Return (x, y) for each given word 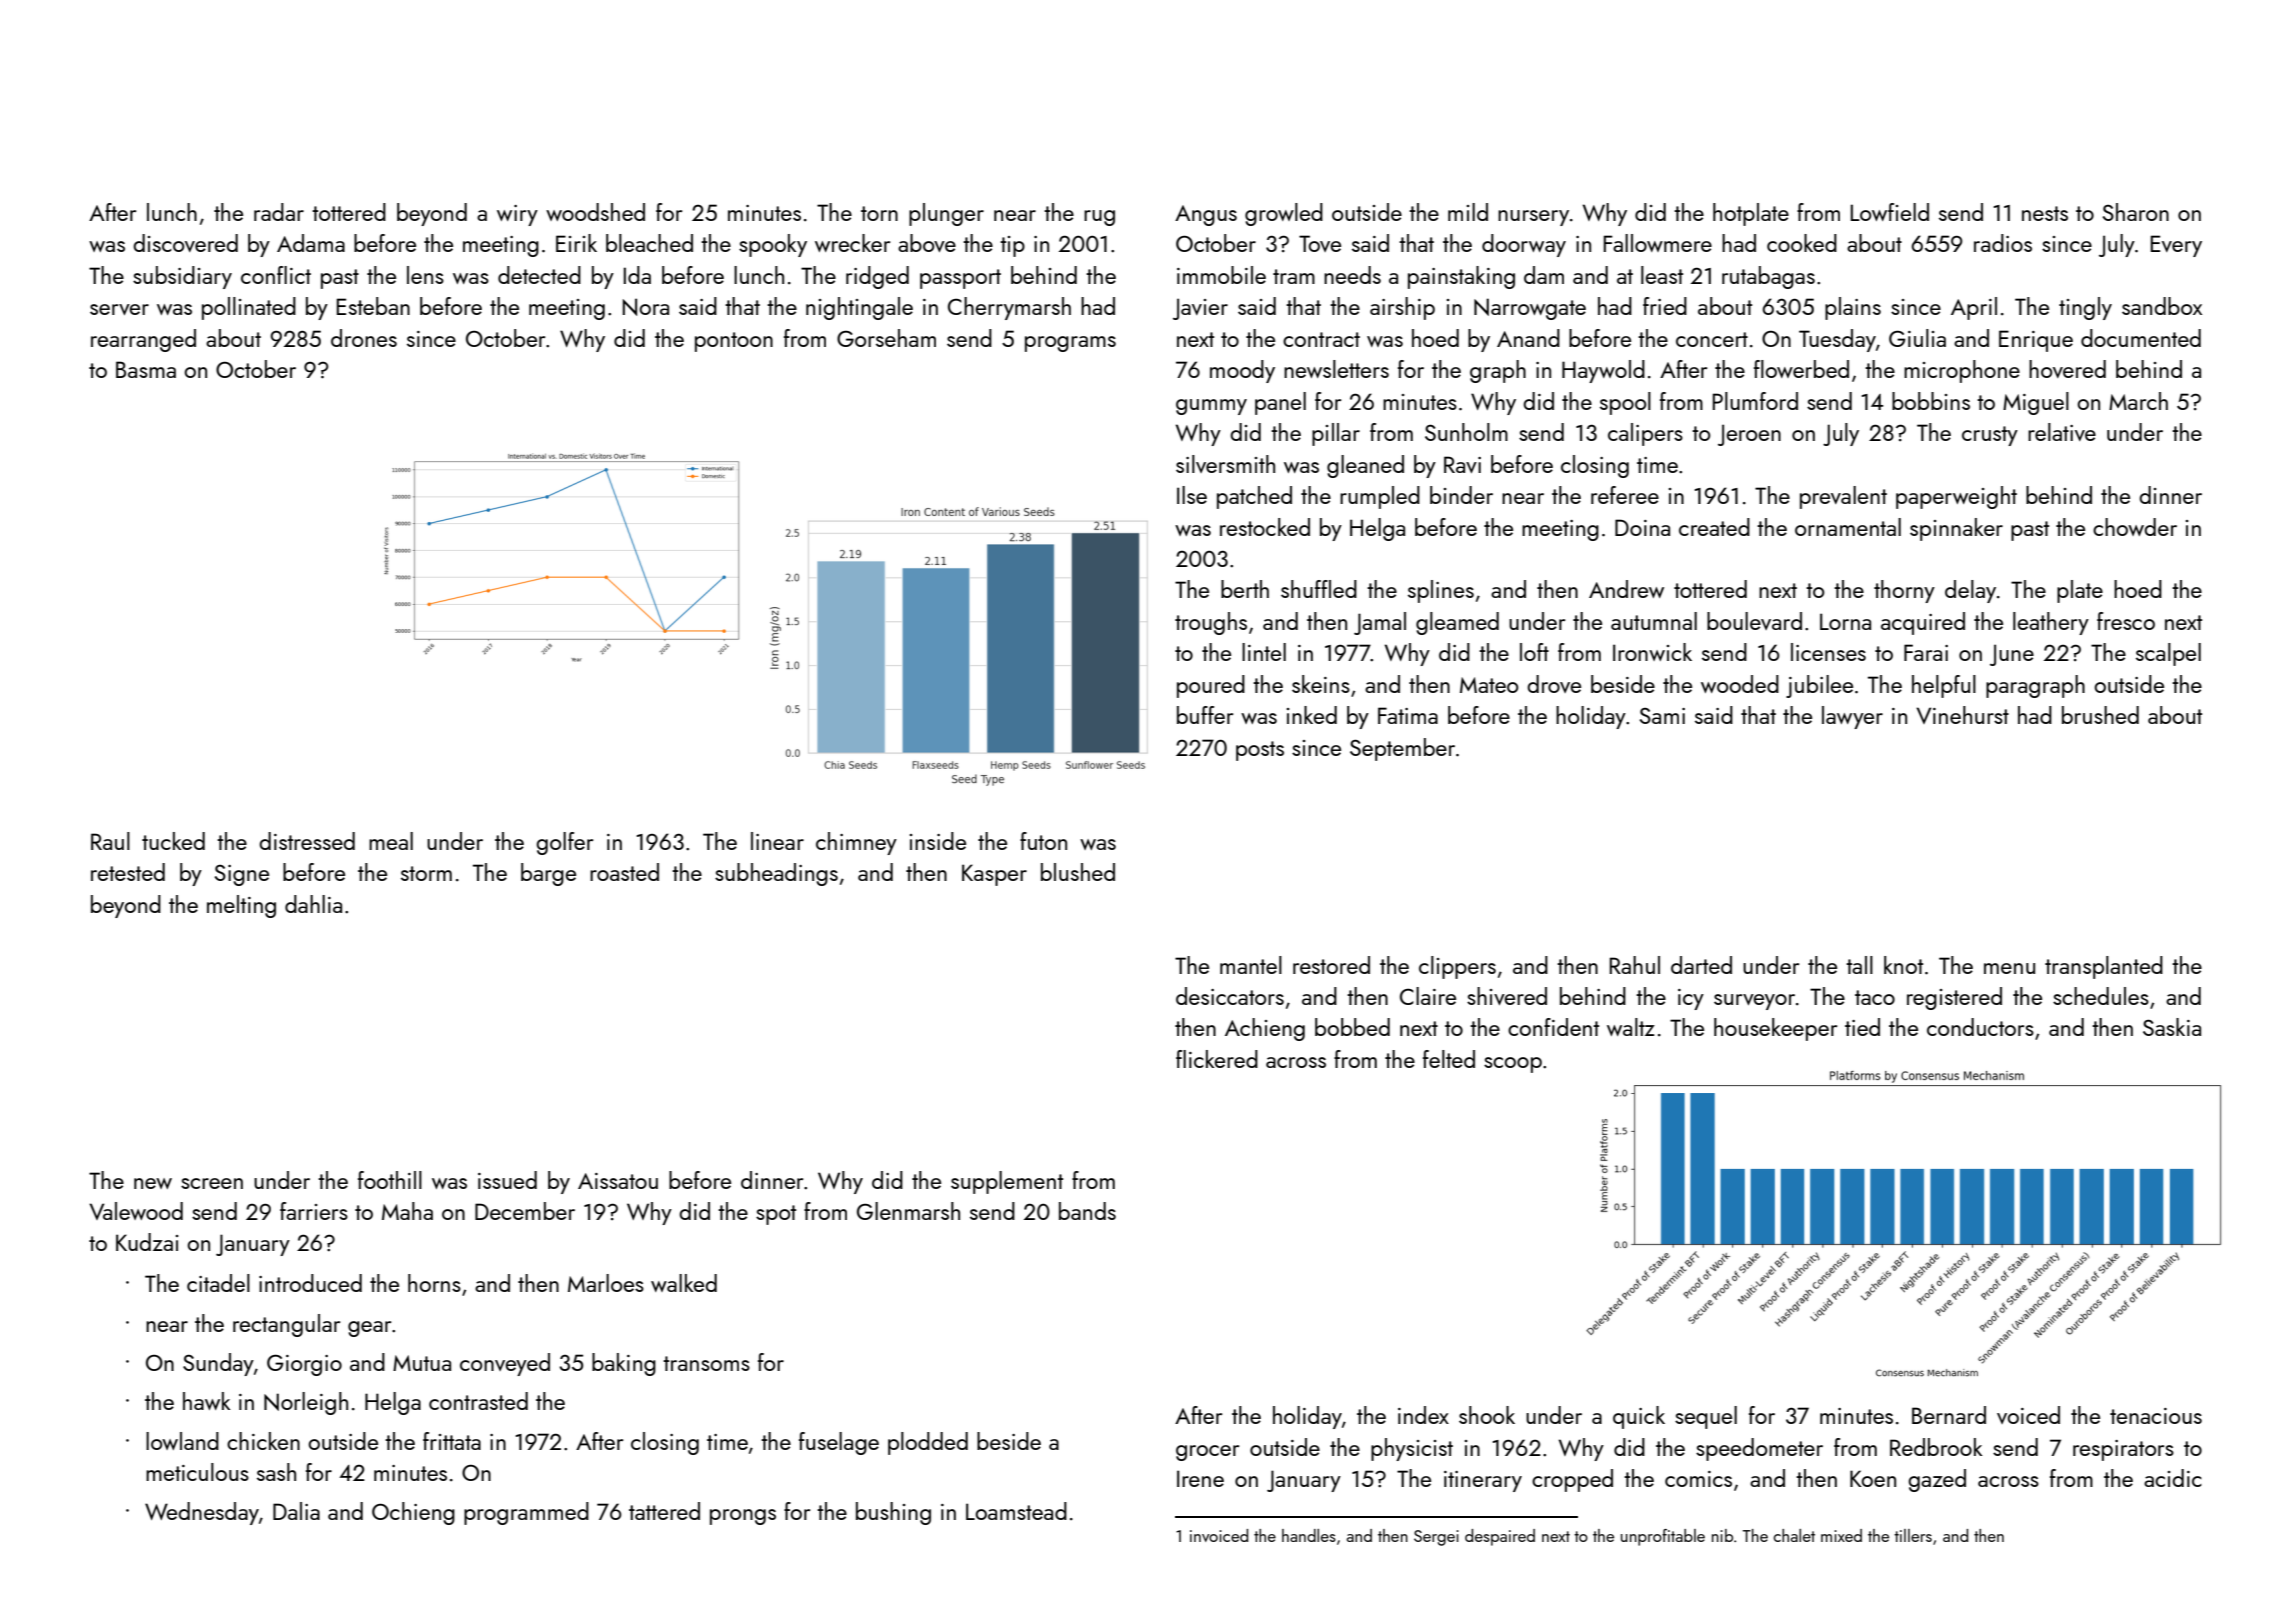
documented (2141, 338)
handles (1309, 1535)
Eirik (576, 243)
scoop (1513, 1065)
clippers (1457, 967)
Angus (1206, 215)
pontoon (734, 342)
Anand (1528, 338)
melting (241, 906)
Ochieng (413, 1513)
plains (1853, 308)
